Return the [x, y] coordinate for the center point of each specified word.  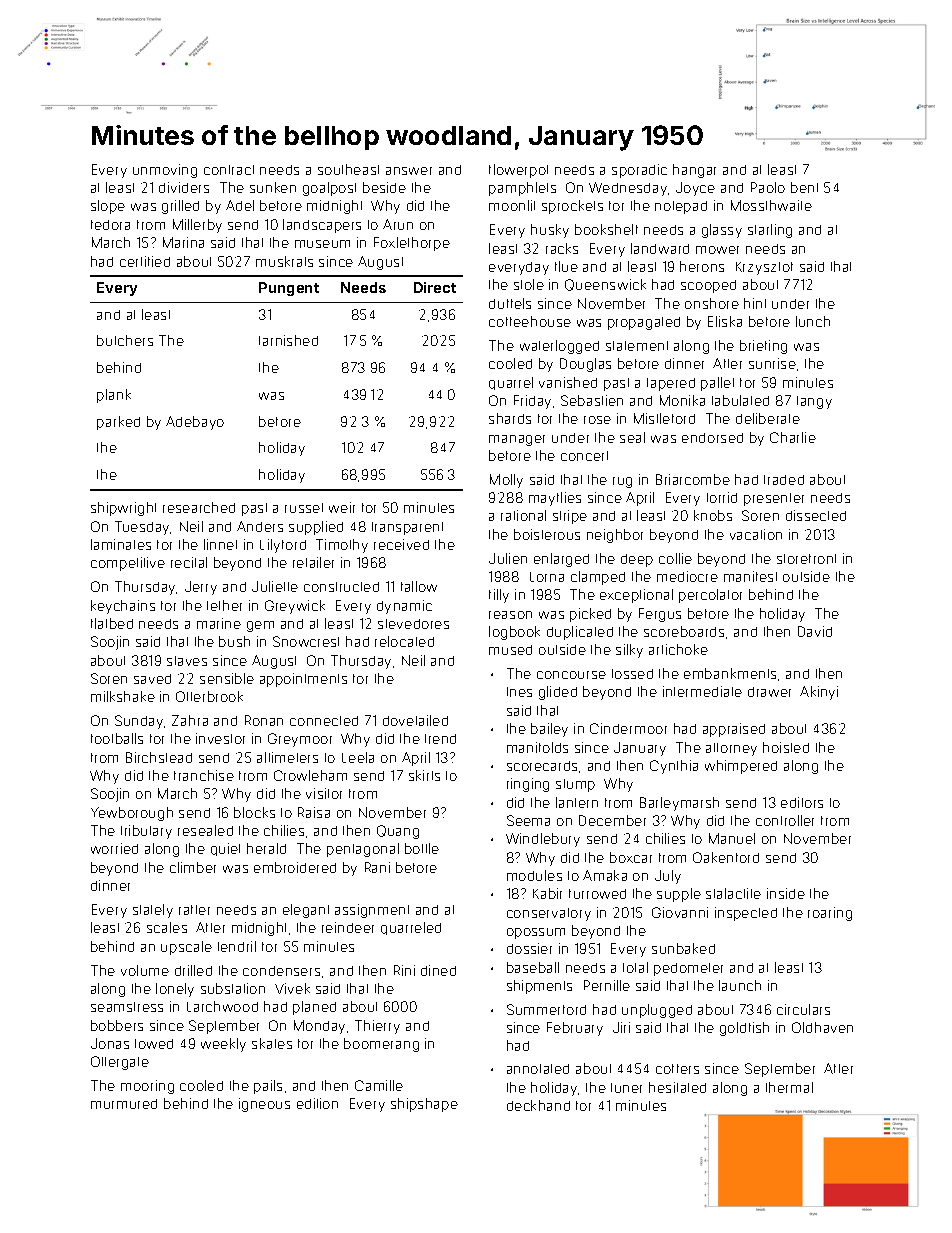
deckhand [538, 1105]
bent [804, 187]
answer [409, 171]
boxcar [631, 857]
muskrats [284, 261]
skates [272, 1043]
